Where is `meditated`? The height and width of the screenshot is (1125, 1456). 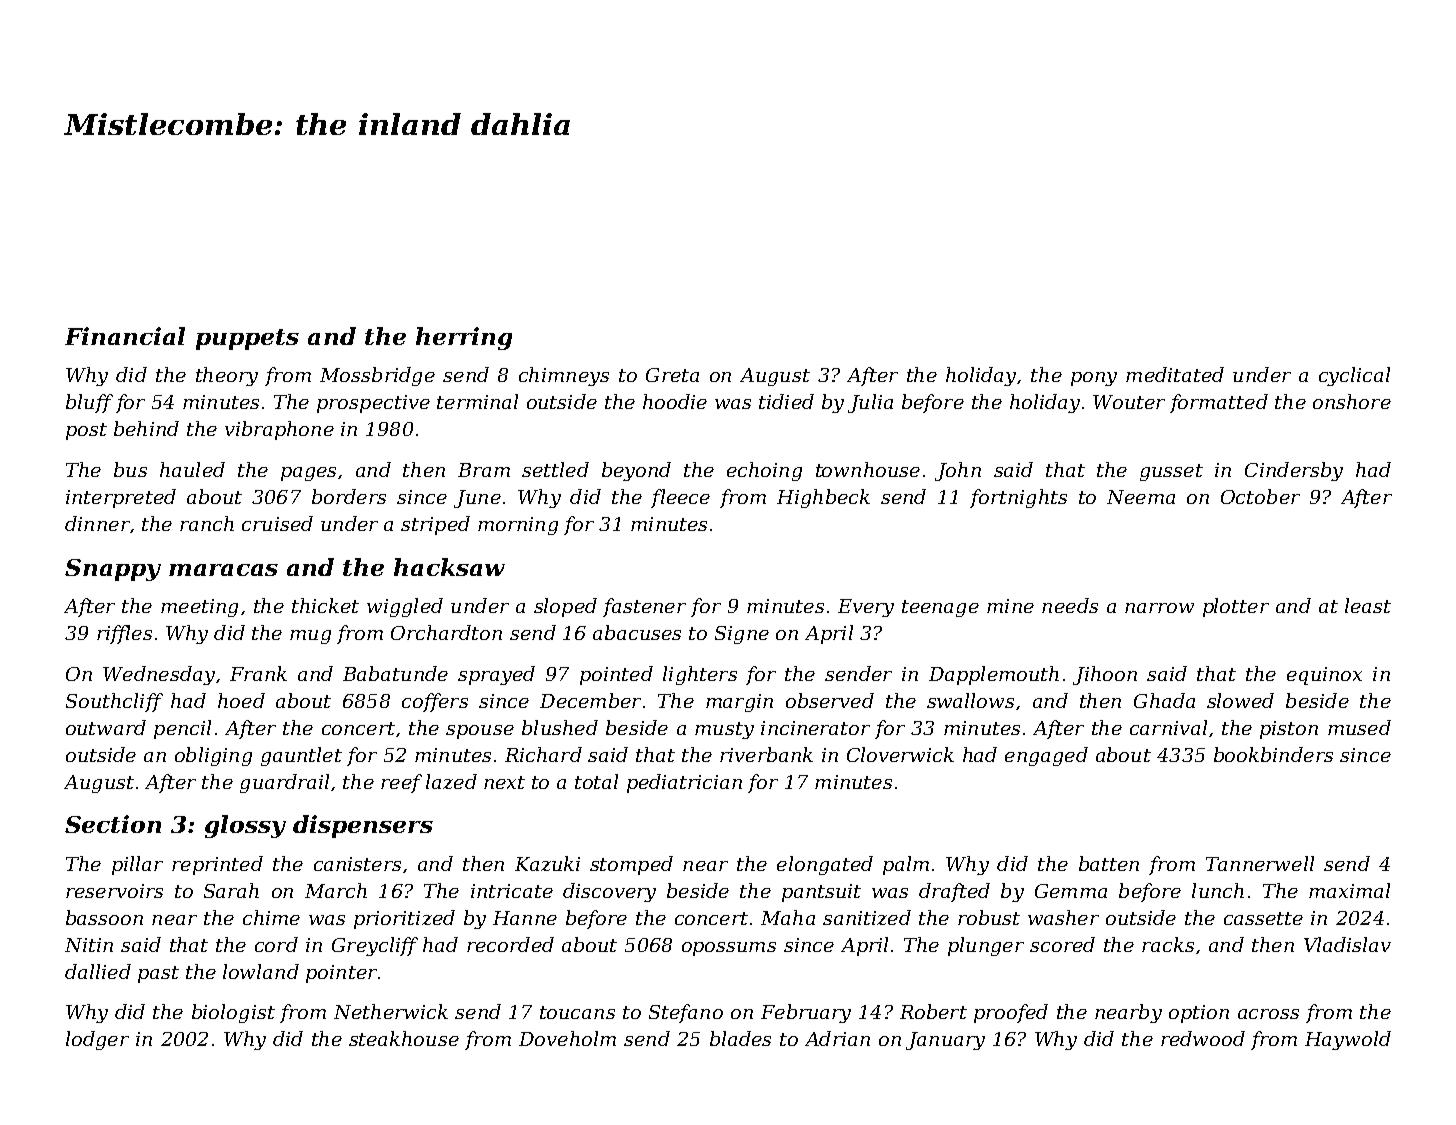
meditated is located at coordinates (1175, 374).
